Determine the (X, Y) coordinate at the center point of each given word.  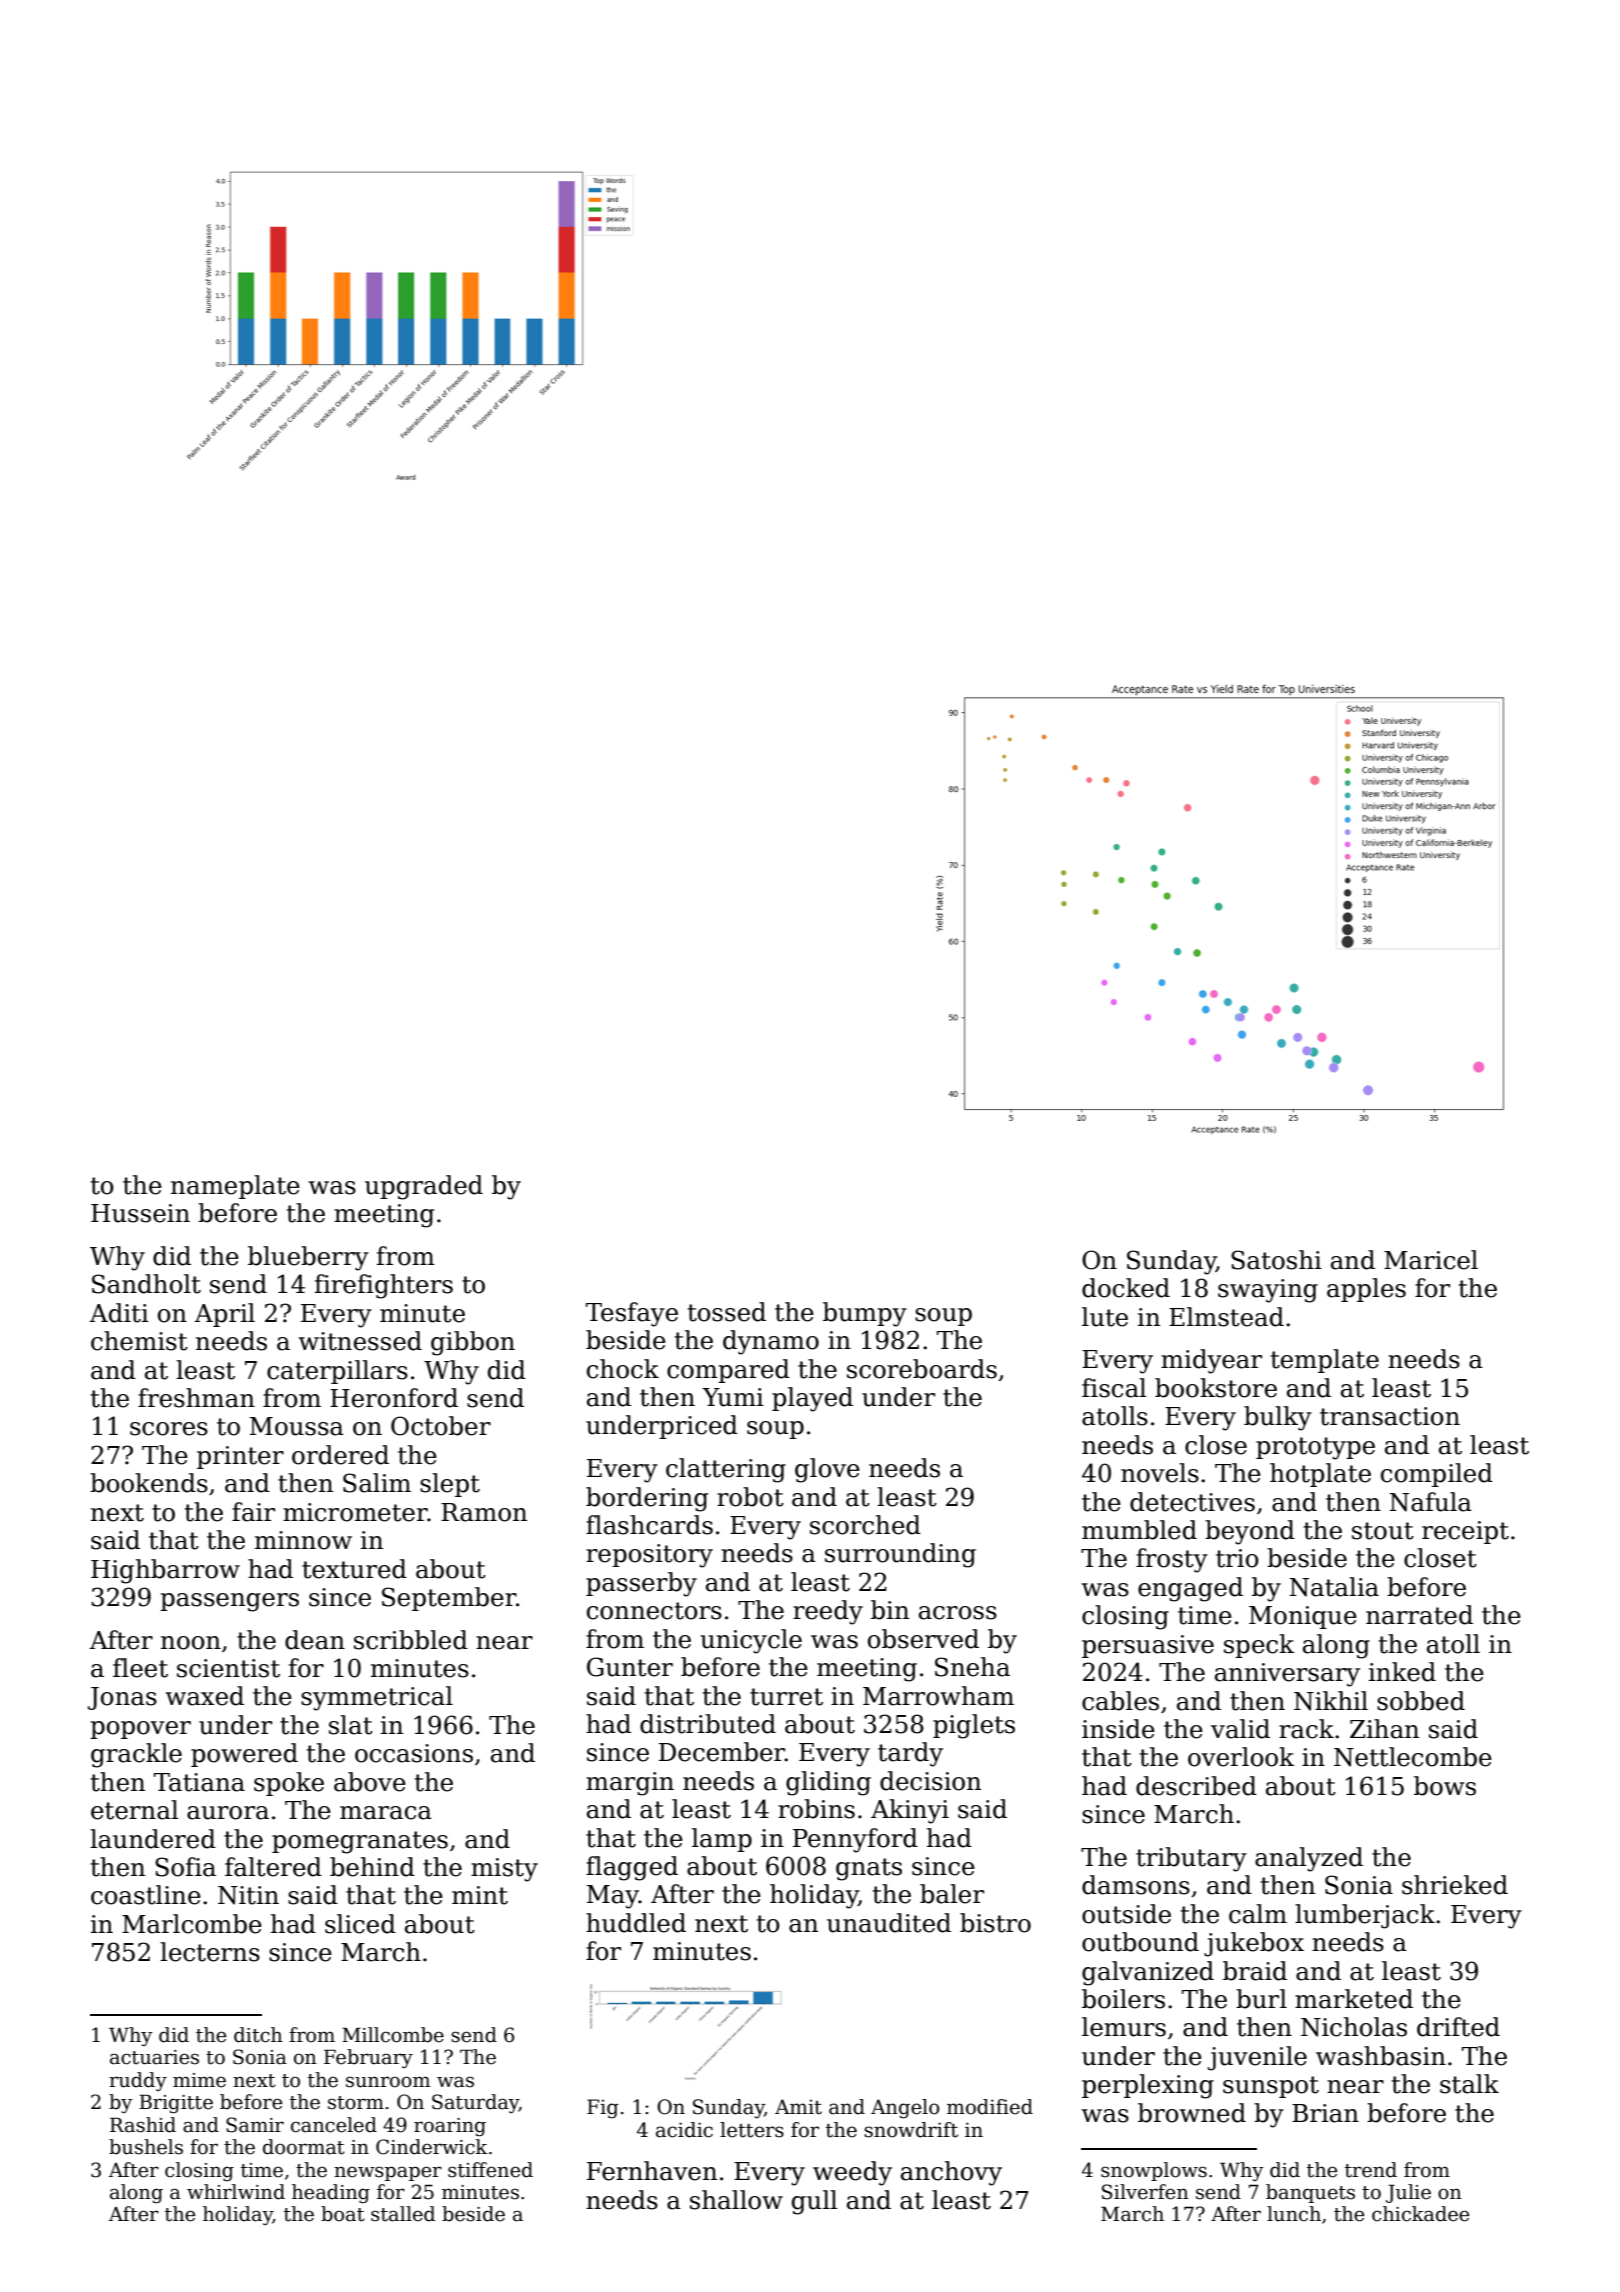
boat (342, 2214)
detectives (1192, 1502)
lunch (1294, 2214)
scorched (865, 1525)
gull (814, 2202)
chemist (139, 1341)
